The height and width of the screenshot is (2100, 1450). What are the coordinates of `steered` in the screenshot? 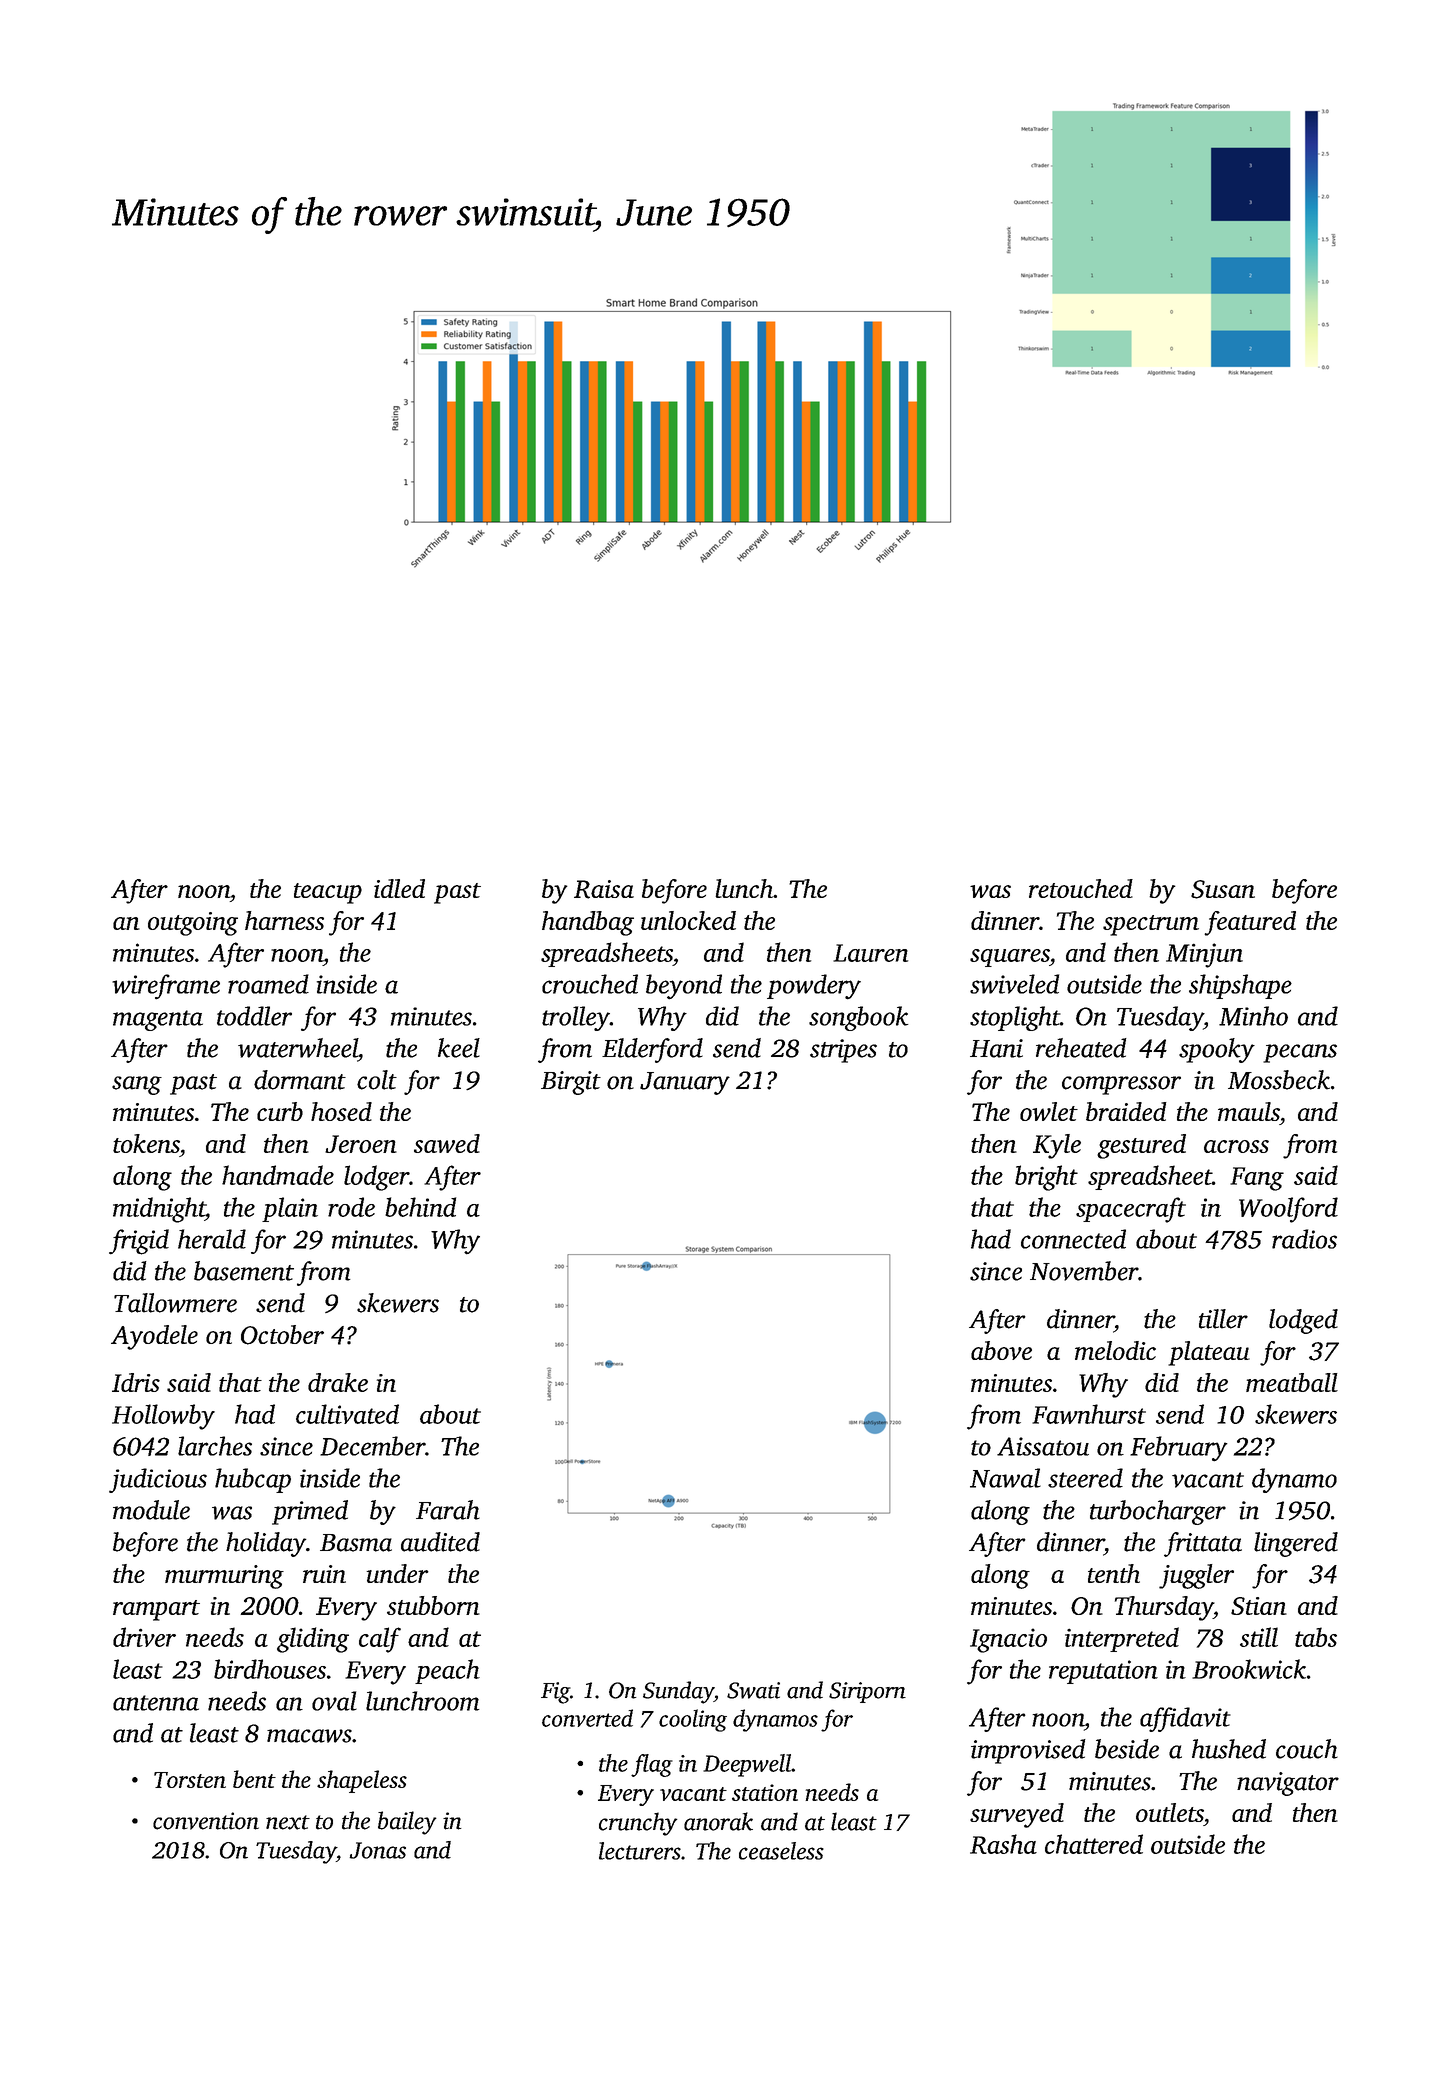 It's located at (1085, 1478).
